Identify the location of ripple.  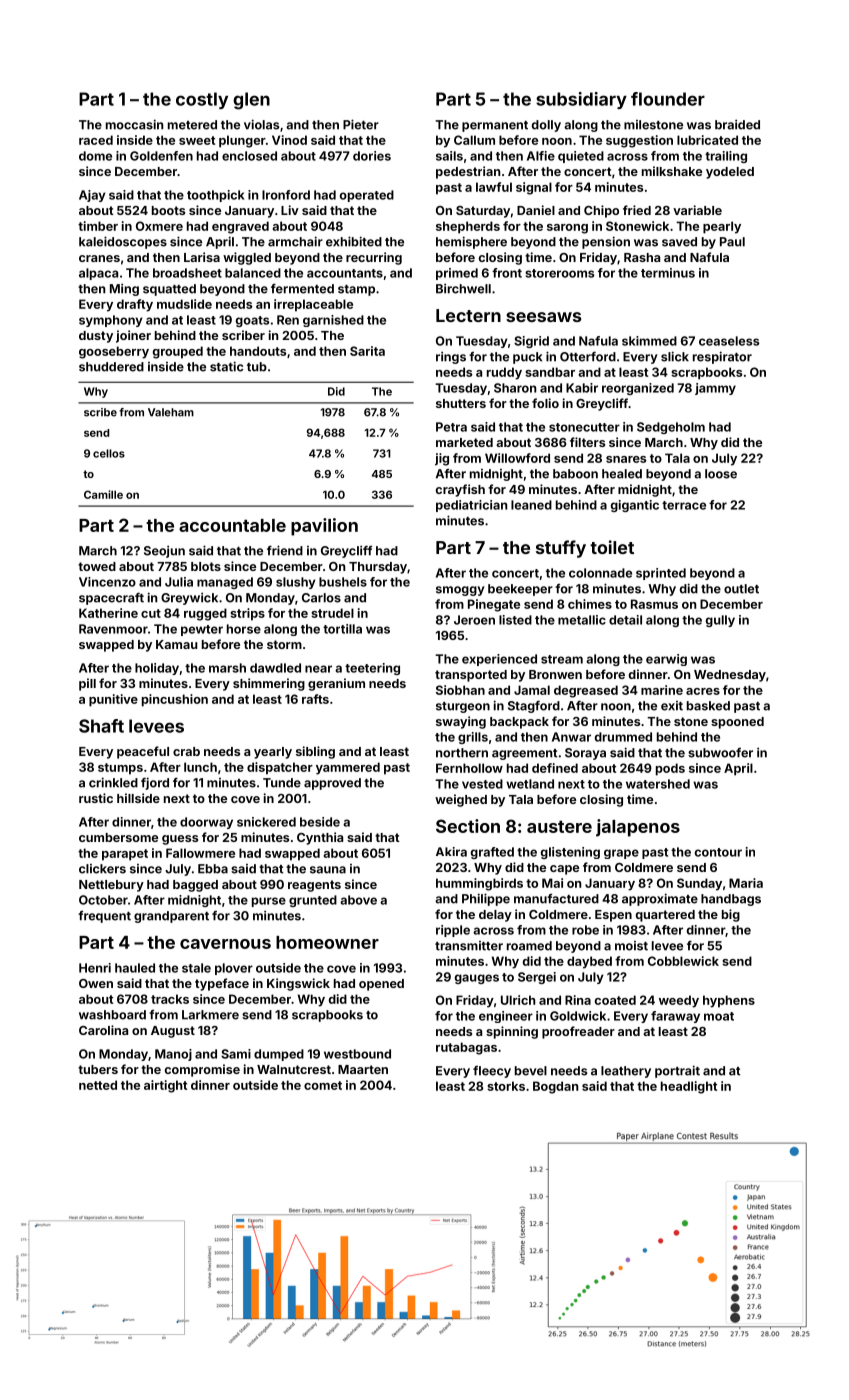
(453, 931).
